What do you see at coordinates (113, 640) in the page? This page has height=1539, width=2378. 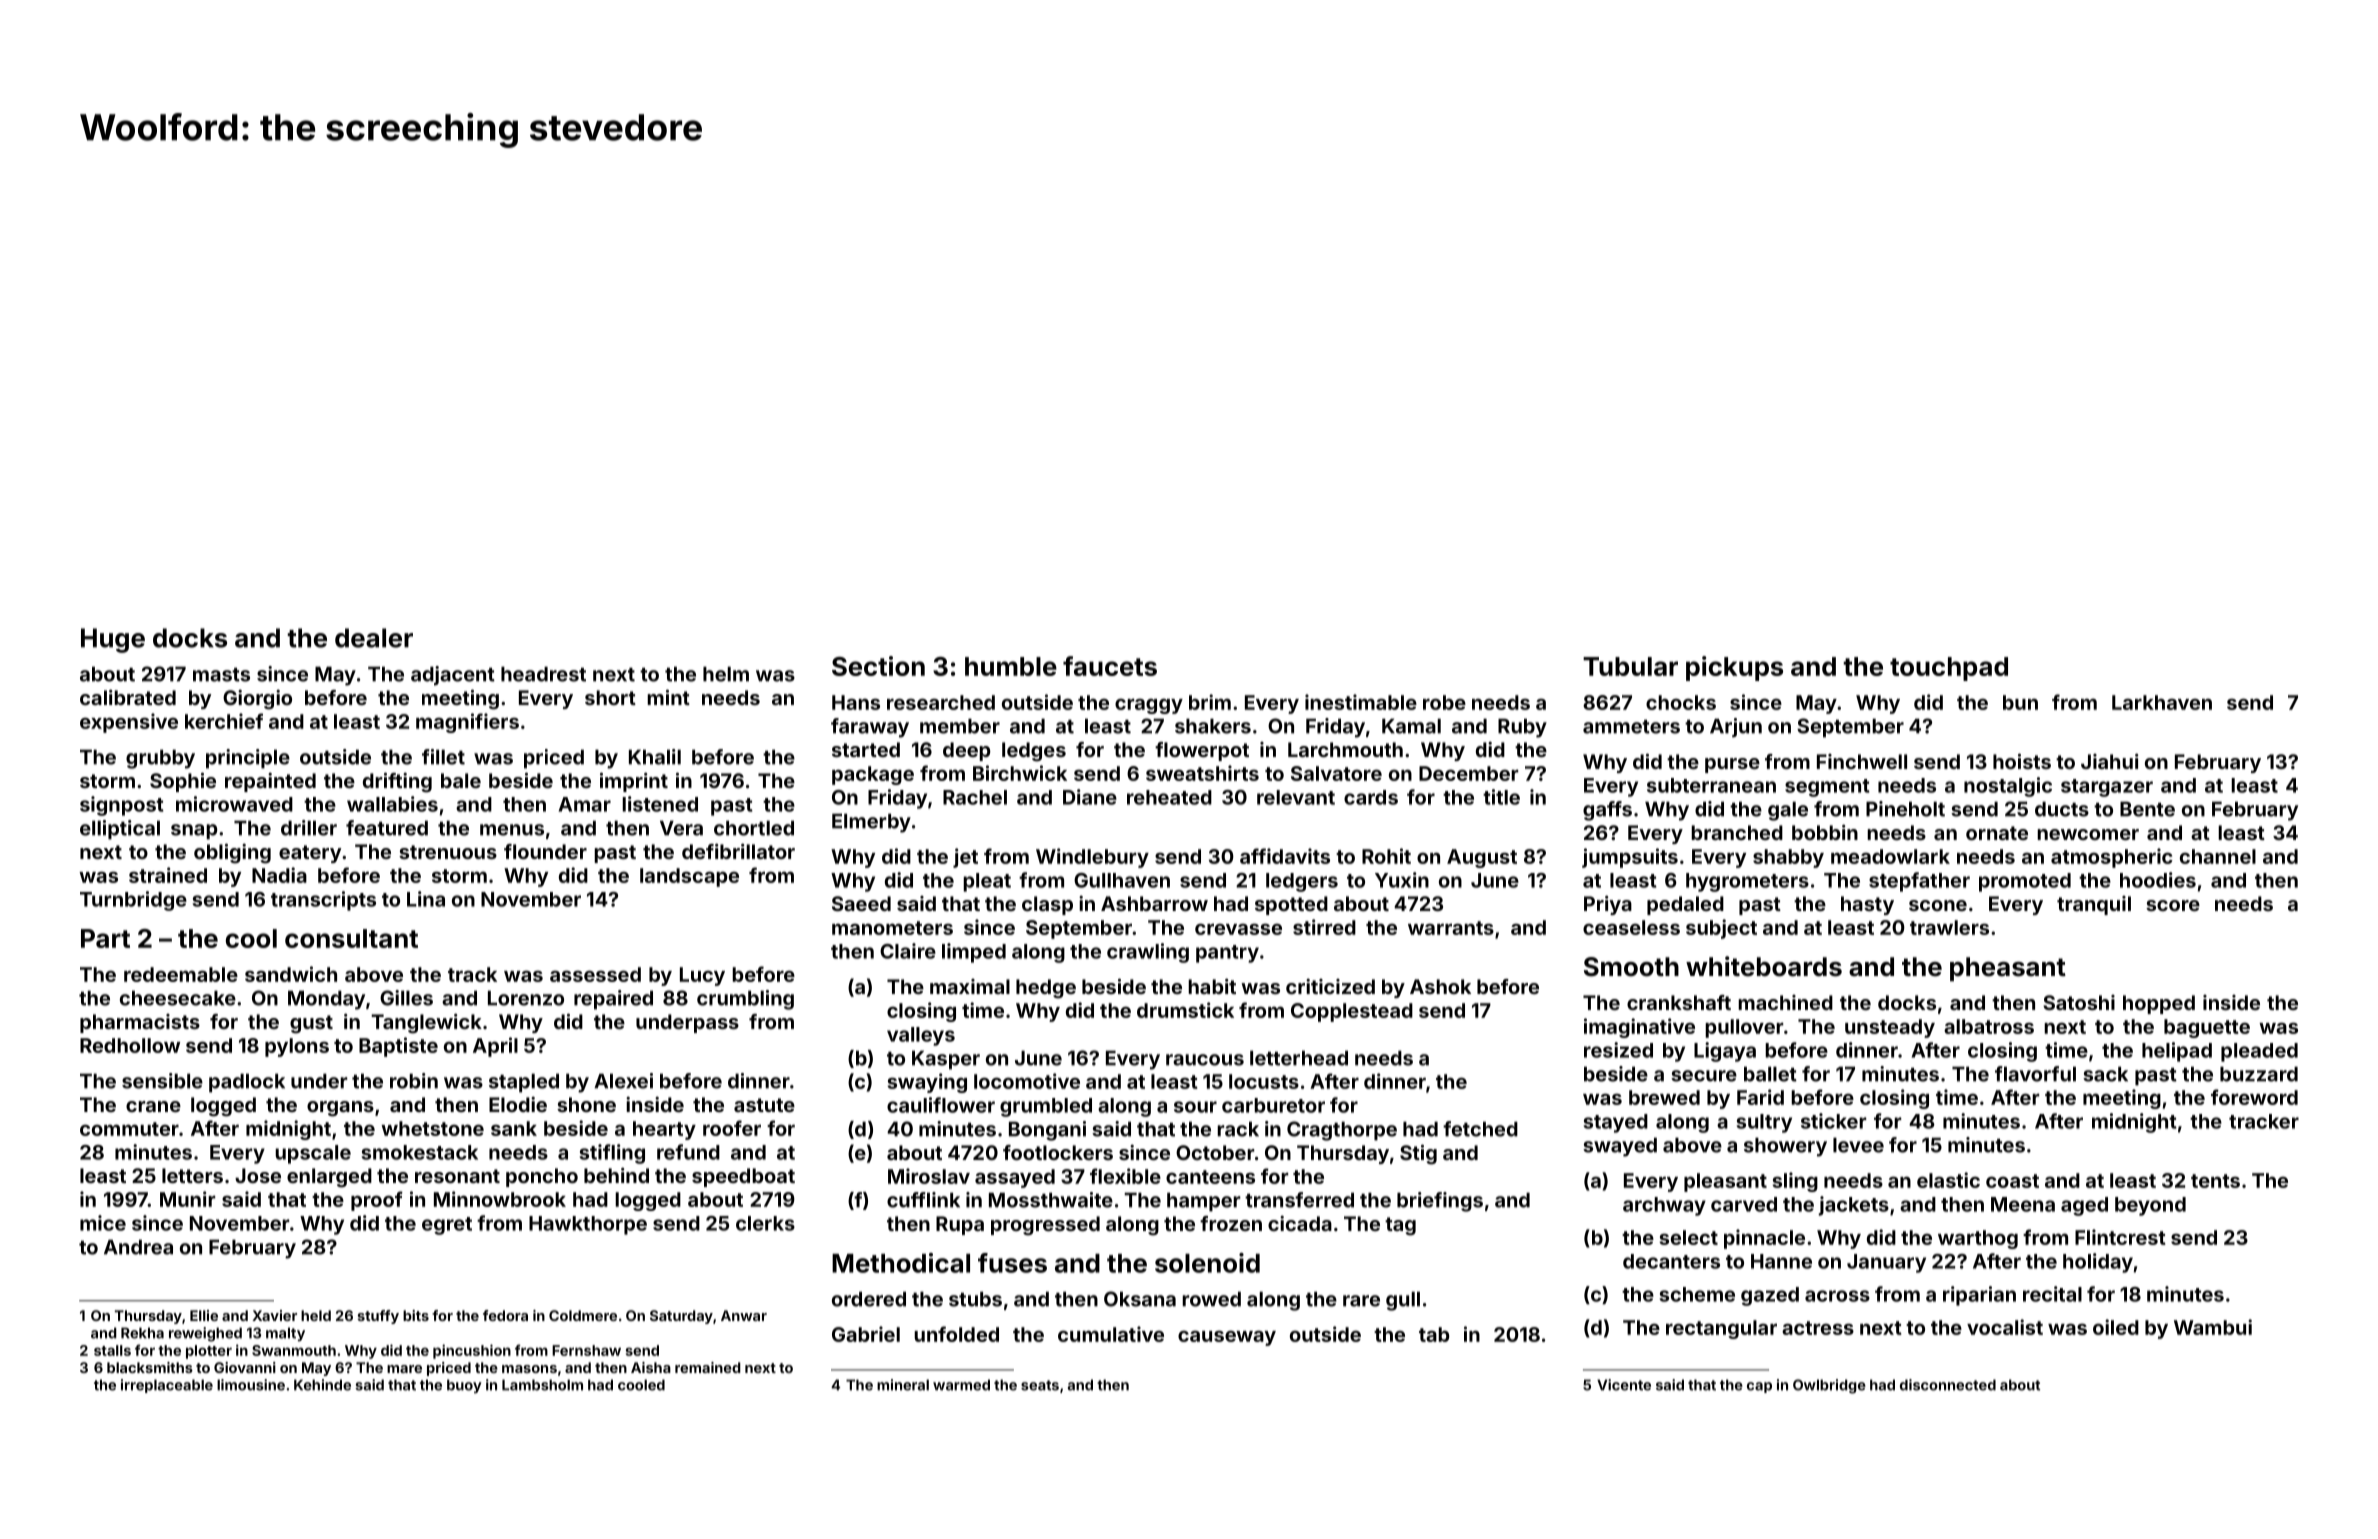 I see `Huge` at bounding box center [113, 640].
